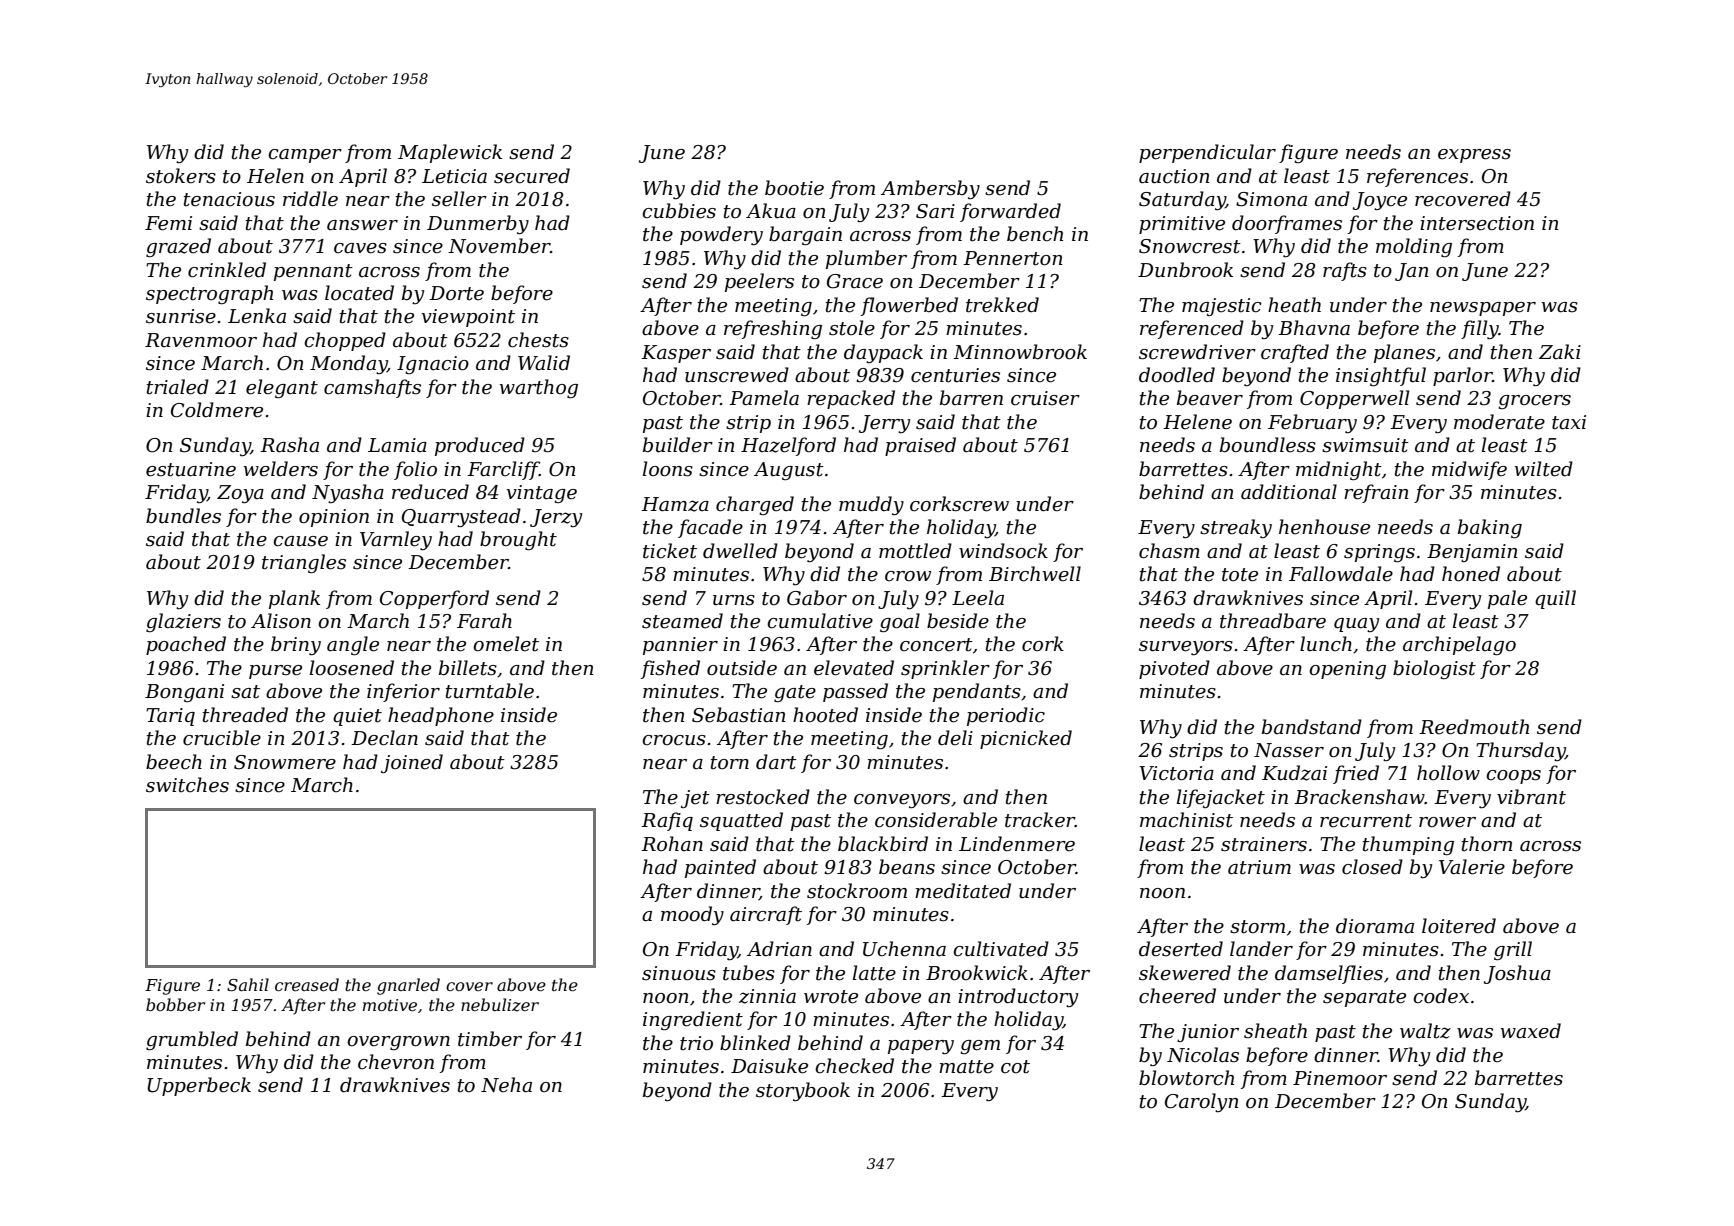 This screenshot has width=1734, height=1226. I want to click on cot, so click(1015, 1067).
